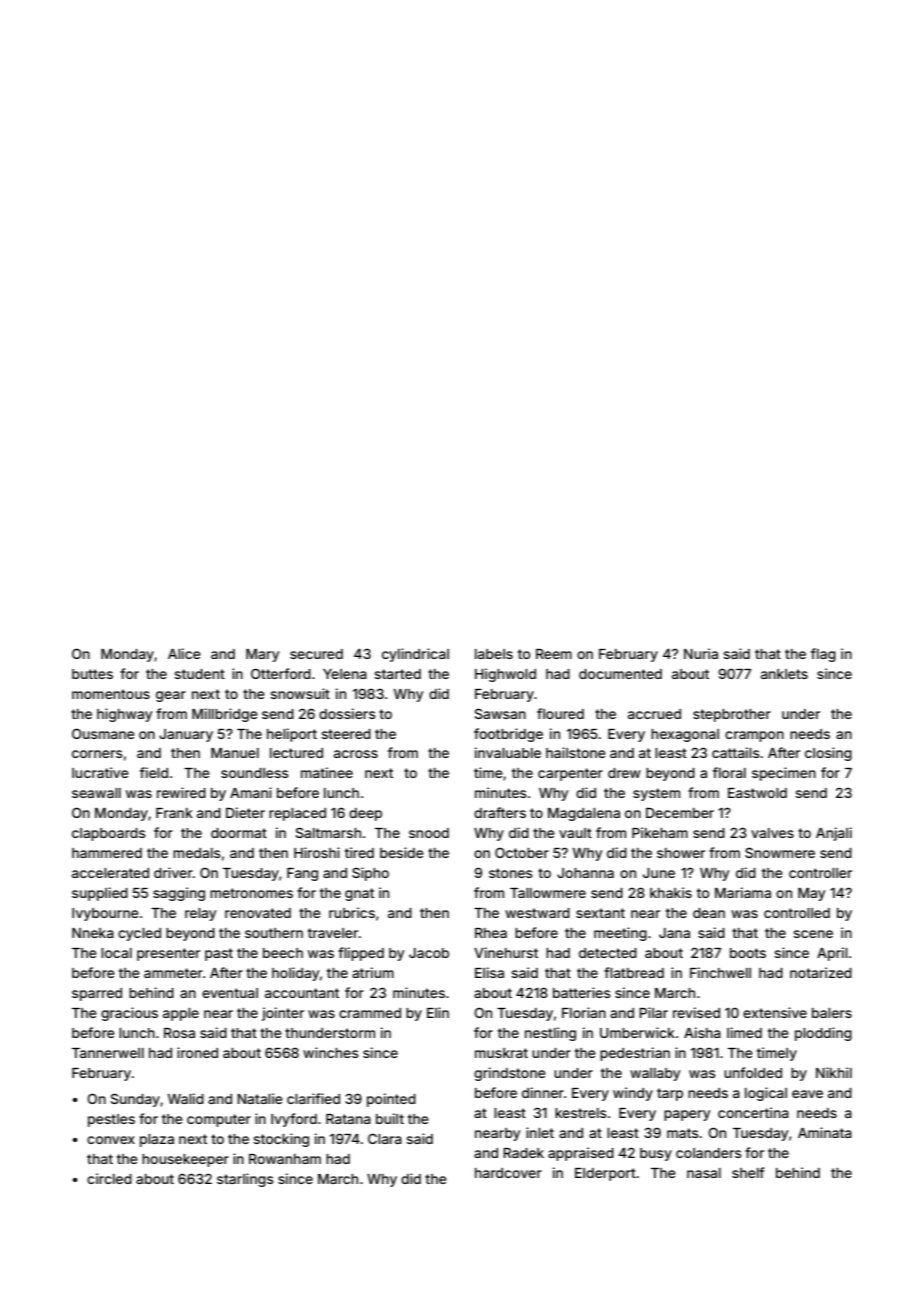 The image size is (924, 1308). I want to click on Amani, so click(251, 792).
